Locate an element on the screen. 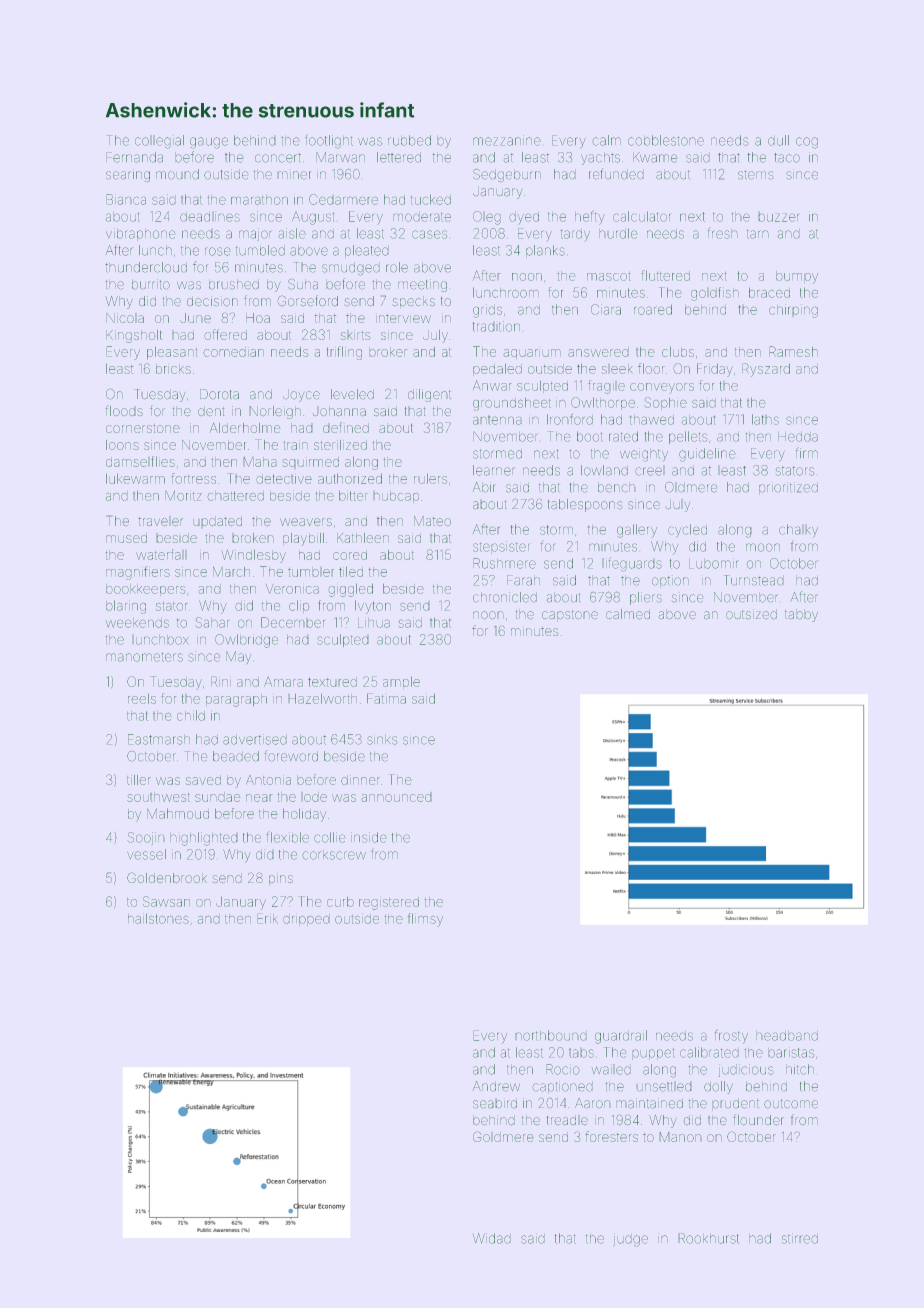  vessel is located at coordinates (146, 854).
